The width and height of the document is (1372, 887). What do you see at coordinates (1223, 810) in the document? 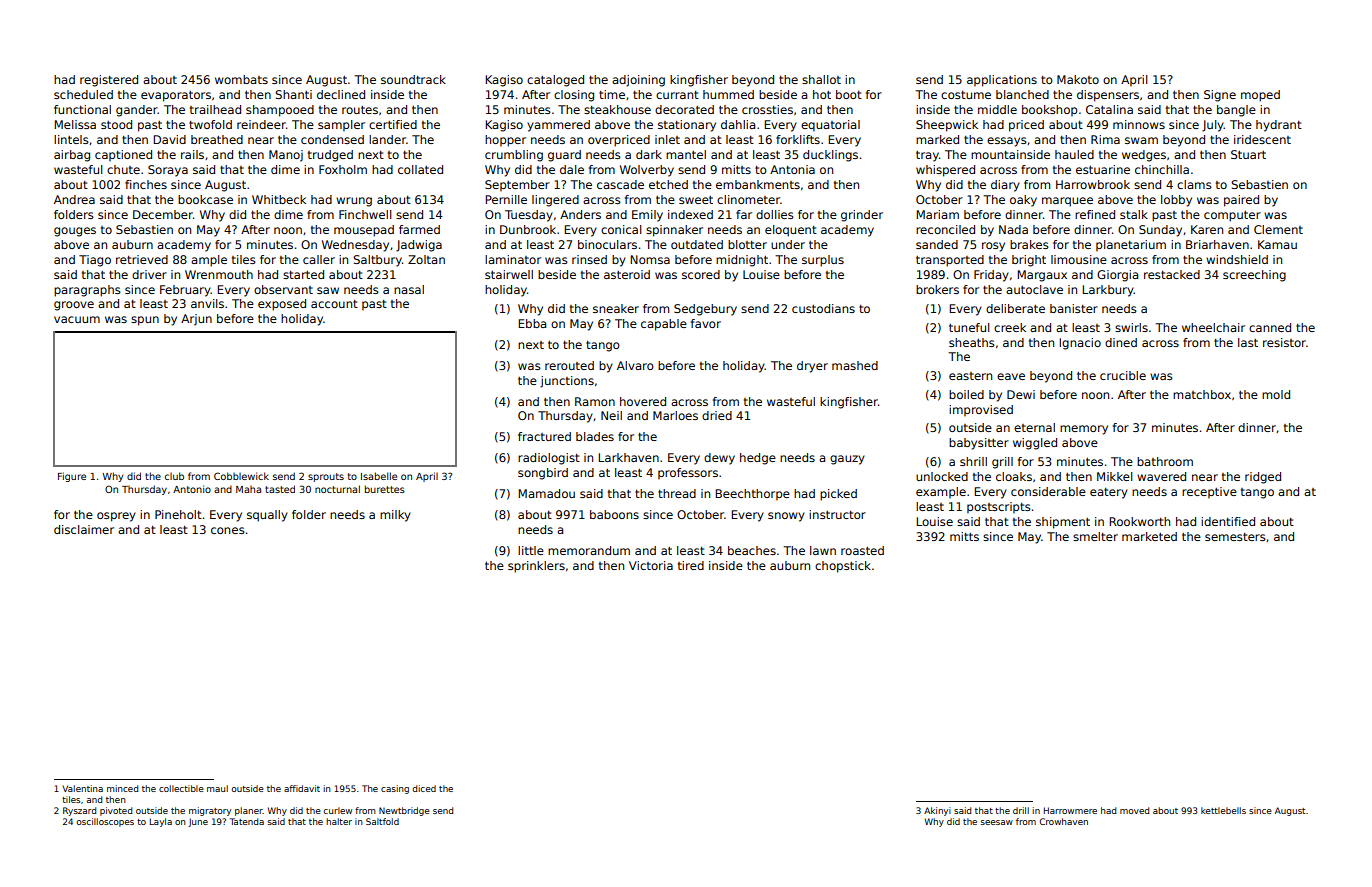
I see `kettlebells` at bounding box center [1223, 810].
